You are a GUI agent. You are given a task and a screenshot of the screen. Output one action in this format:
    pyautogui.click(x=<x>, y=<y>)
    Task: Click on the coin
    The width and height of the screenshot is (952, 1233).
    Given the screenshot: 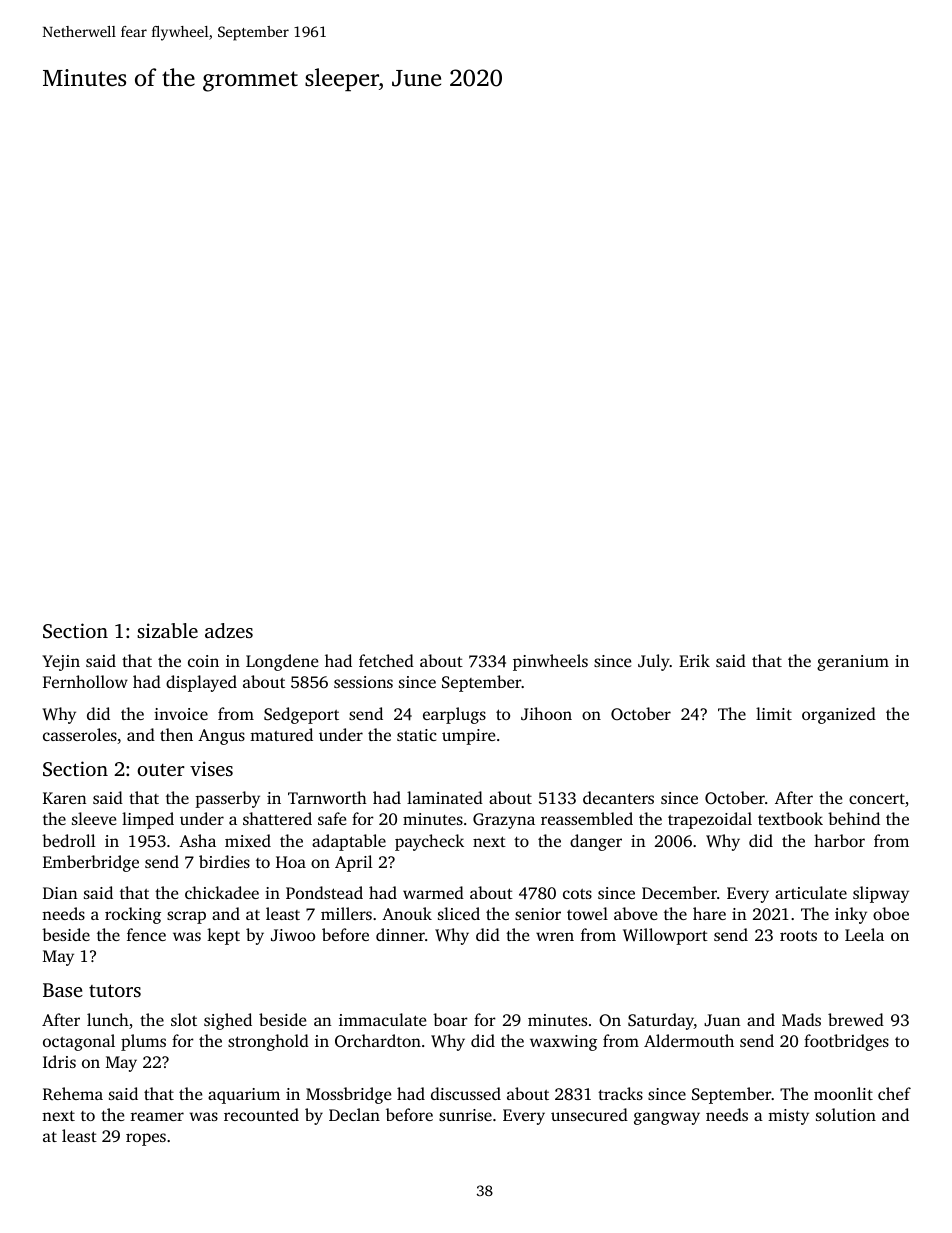 What is the action you would take?
    pyautogui.click(x=203, y=661)
